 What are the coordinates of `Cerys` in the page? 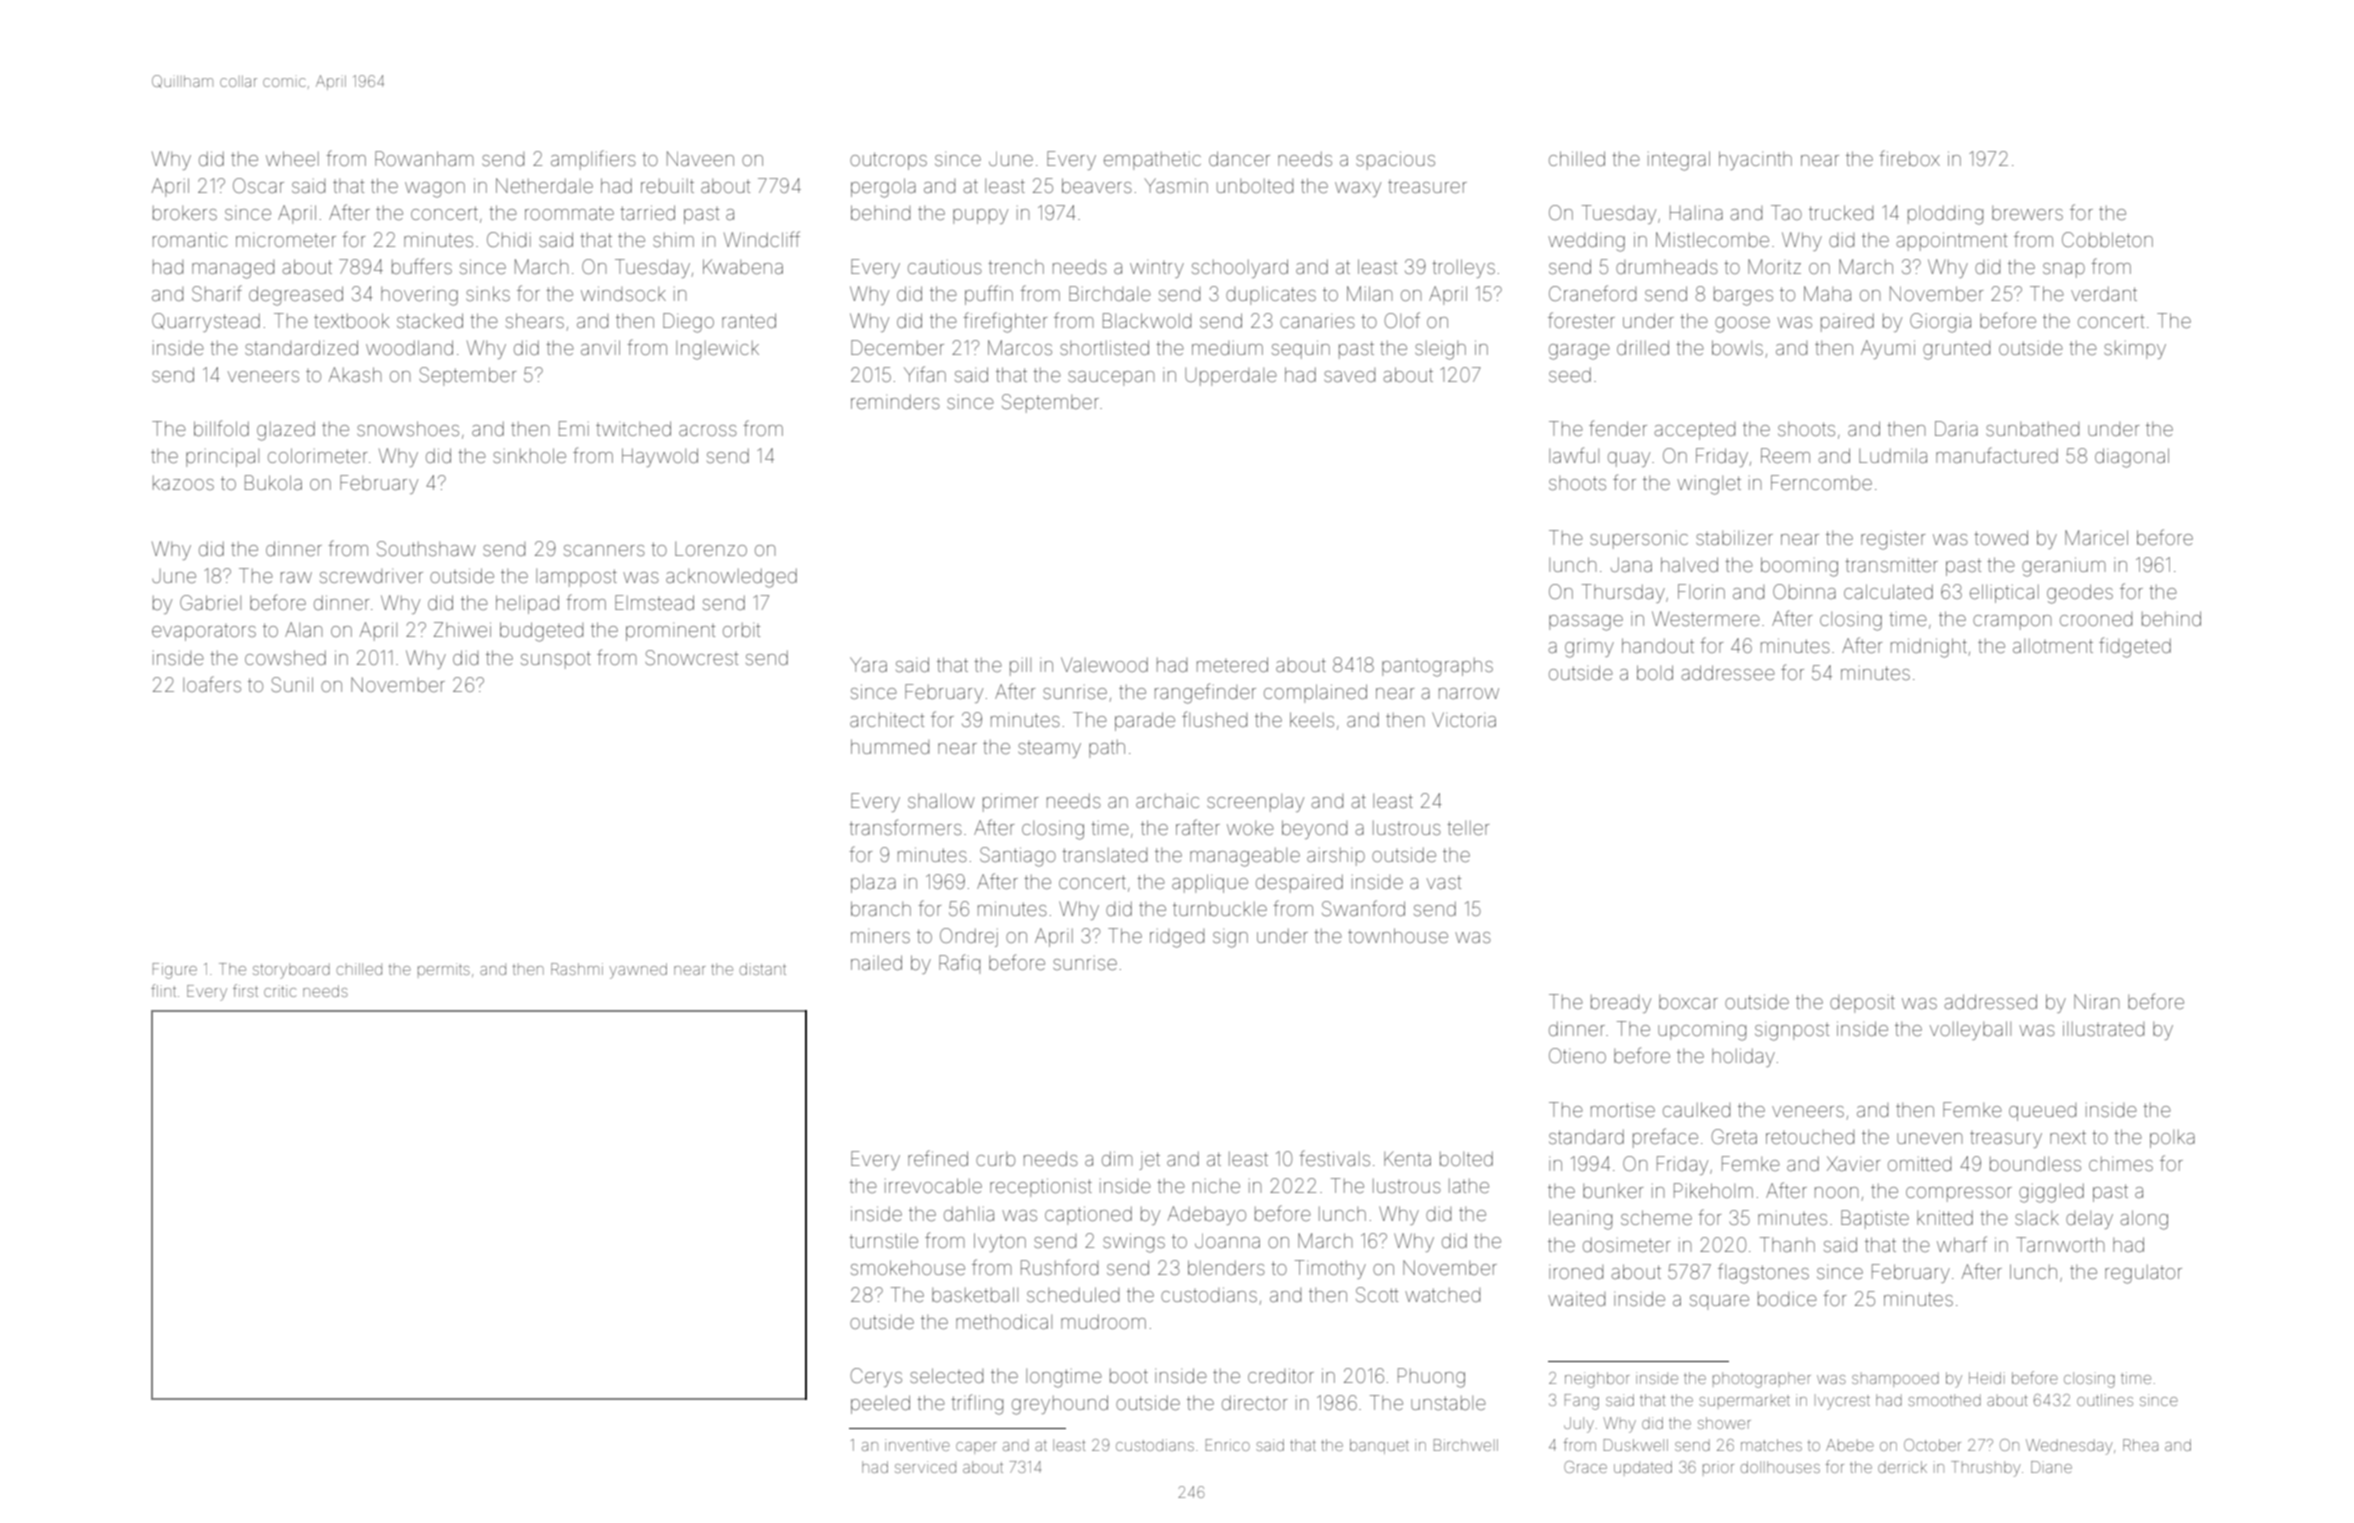 It's located at (876, 1377).
